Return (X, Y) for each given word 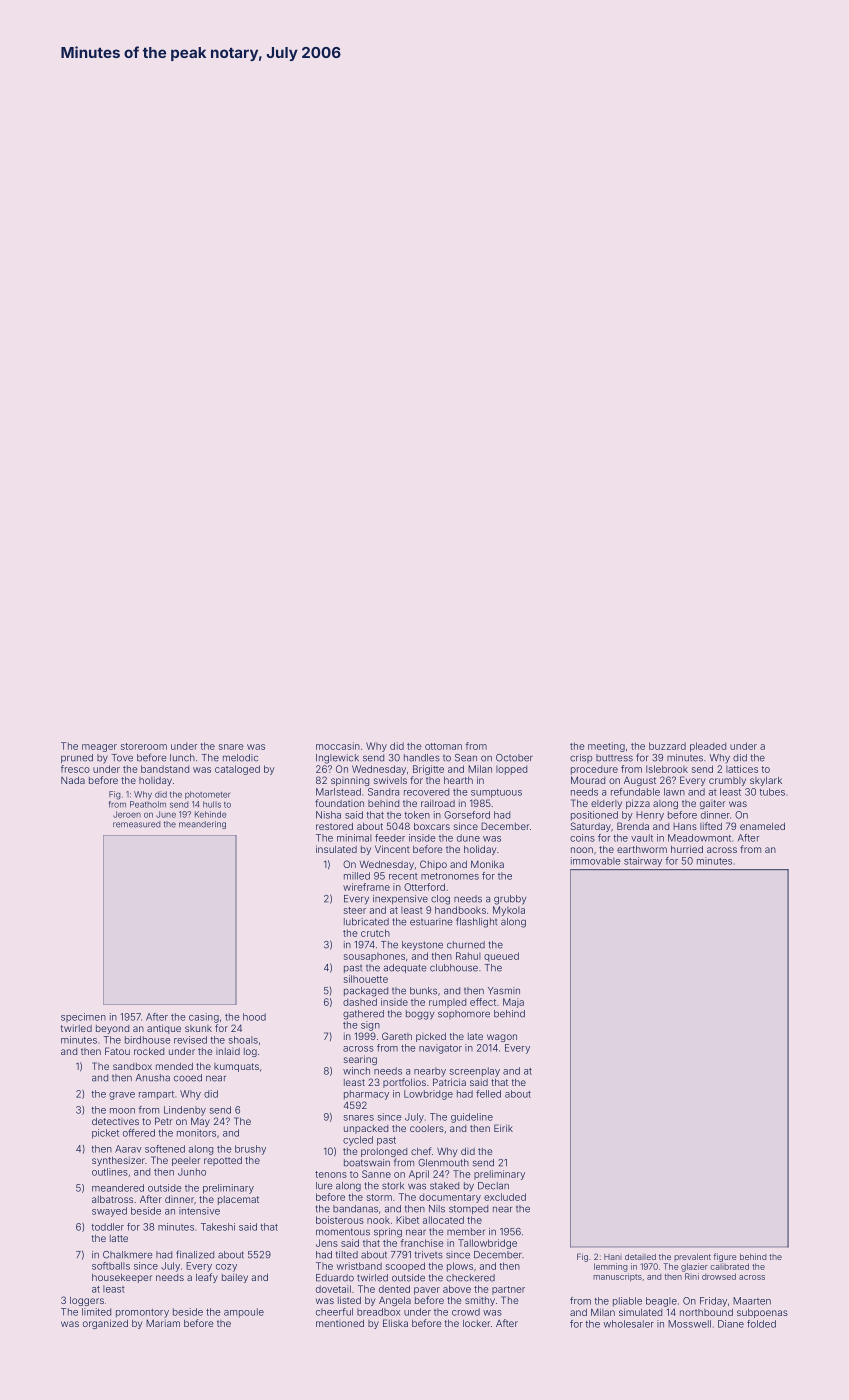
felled (488, 1094)
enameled (762, 826)
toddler (107, 1227)
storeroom (144, 746)
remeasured (136, 824)
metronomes (450, 876)
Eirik (503, 1128)
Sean (466, 758)
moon (122, 1111)
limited (96, 1312)
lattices (742, 769)
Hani (613, 1257)
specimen (83, 1017)
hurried (687, 849)
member (466, 1232)
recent (403, 876)
